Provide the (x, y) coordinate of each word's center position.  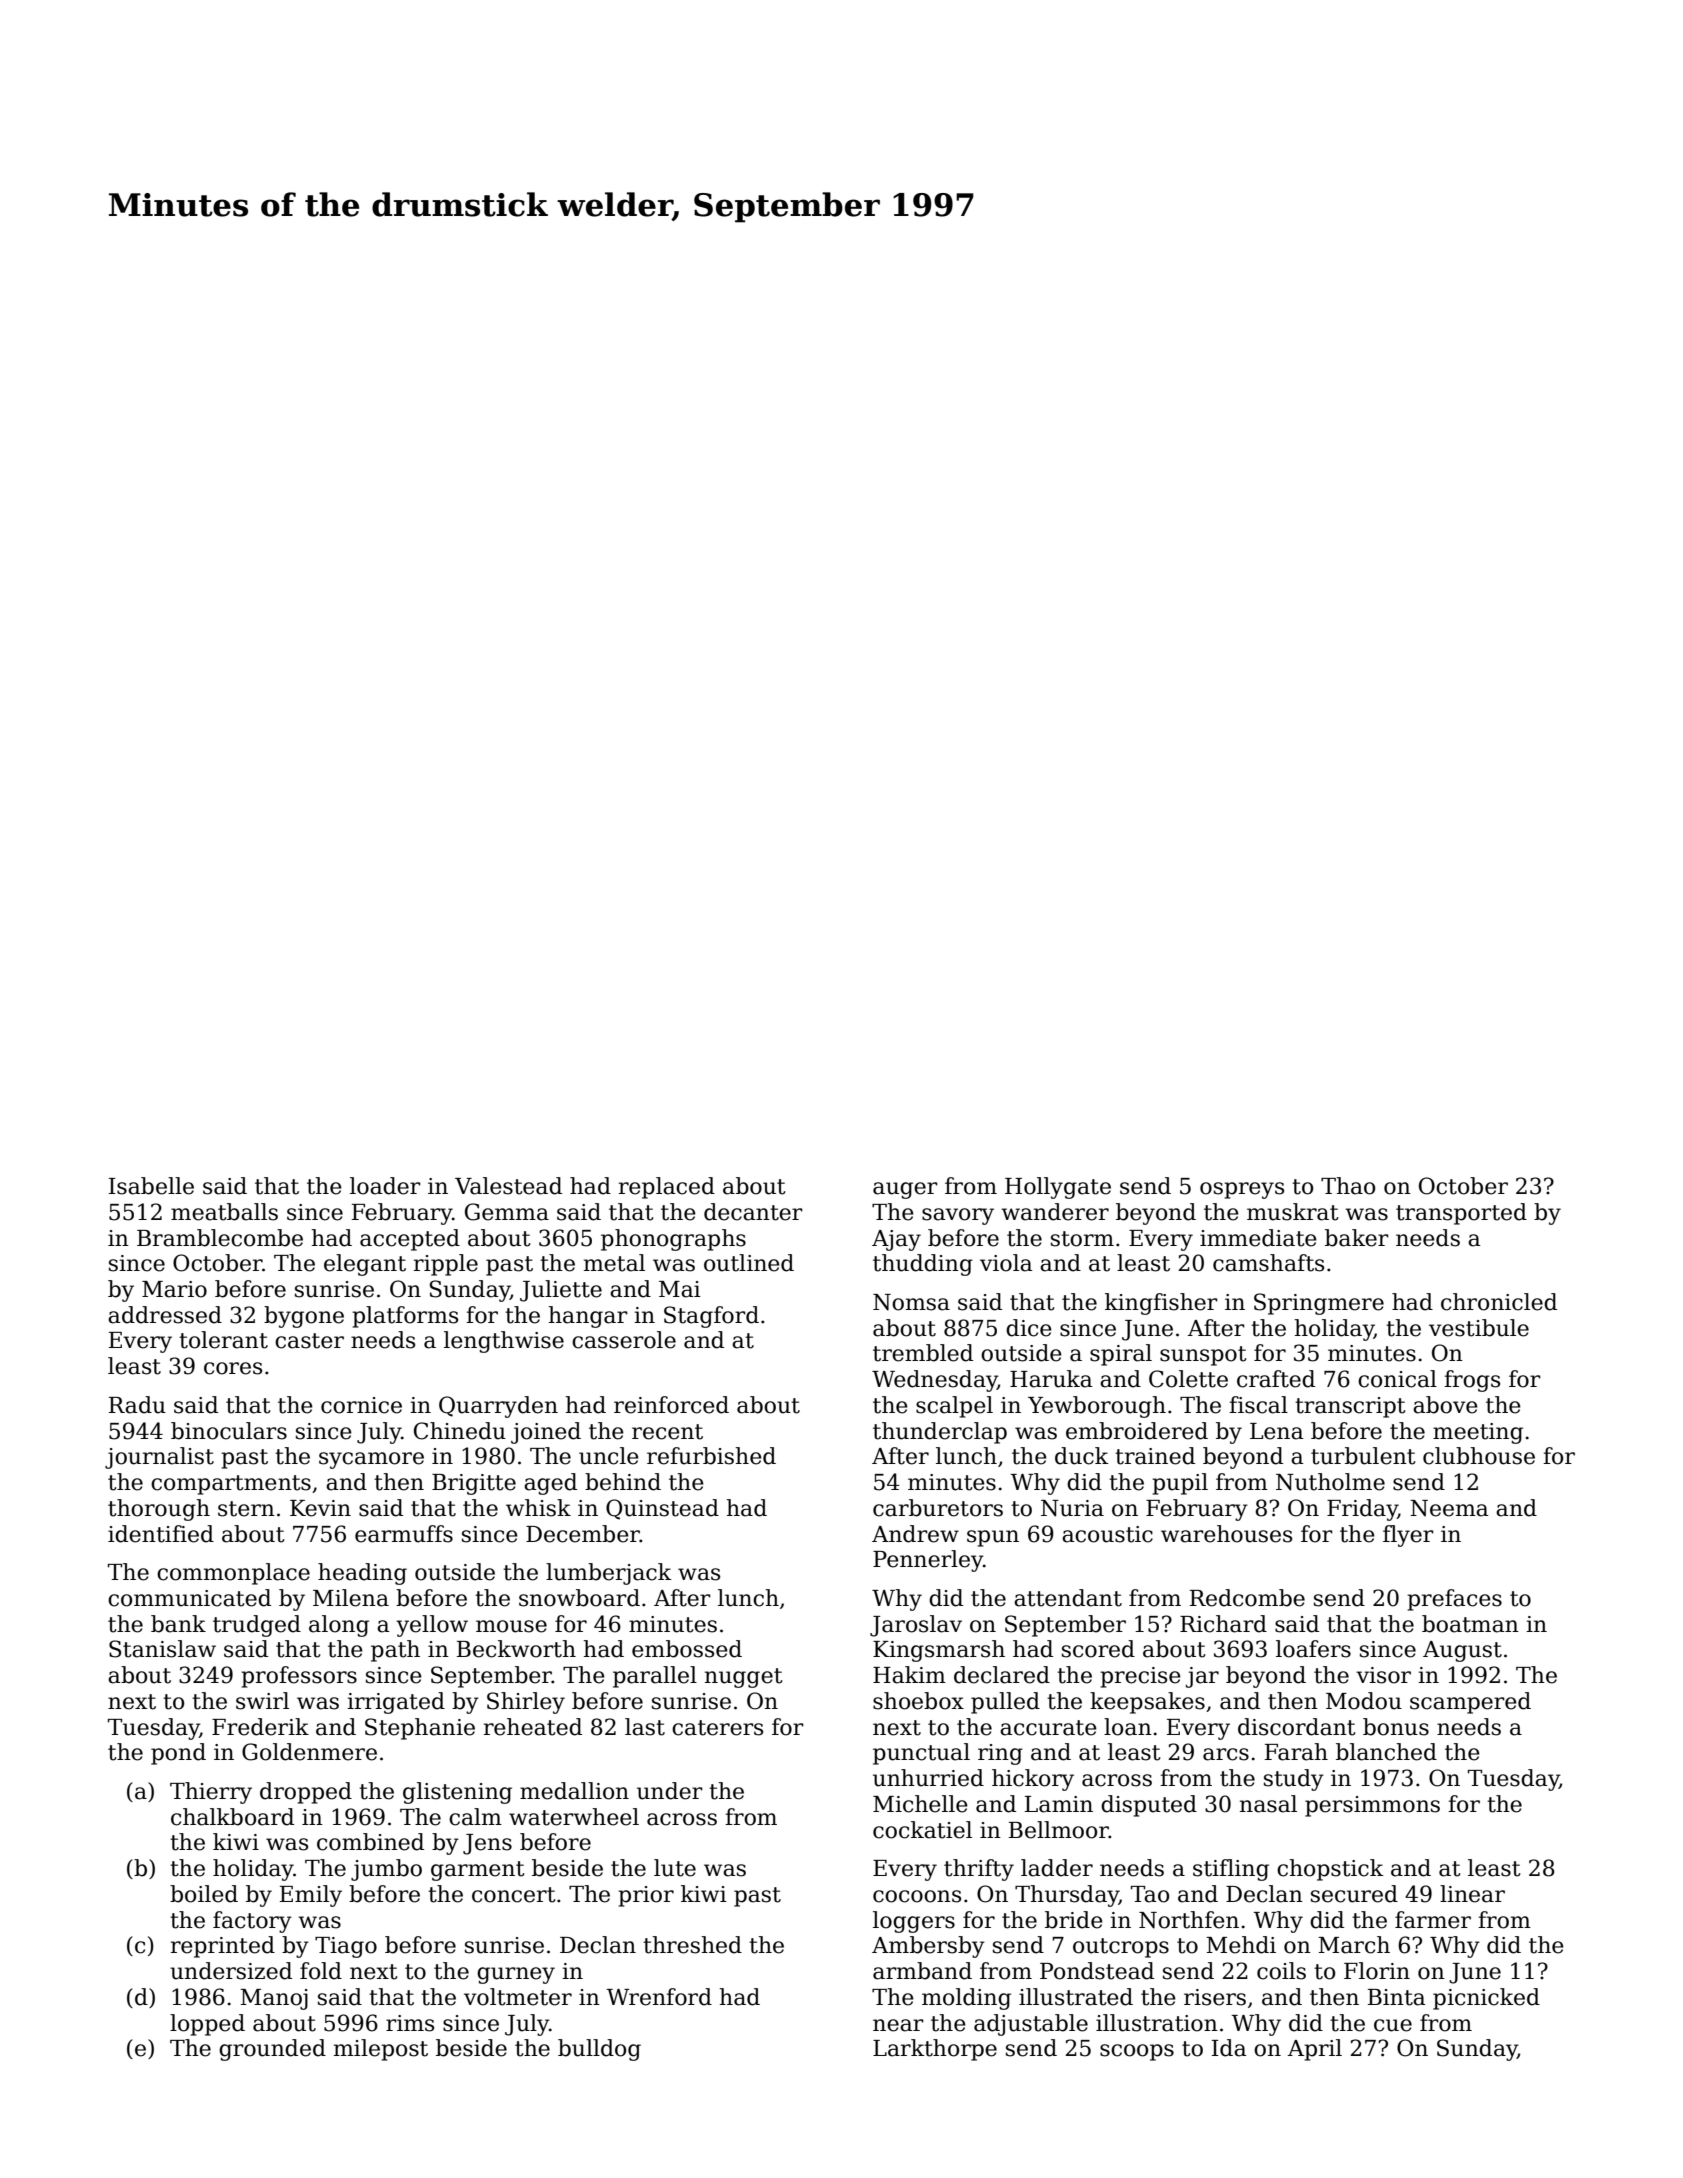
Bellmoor (1059, 1830)
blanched (1386, 1752)
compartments (231, 1485)
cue (1393, 2025)
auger (905, 1190)
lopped (207, 2025)
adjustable (1031, 2025)
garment (478, 1871)
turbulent (1363, 1456)
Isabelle (151, 1186)
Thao (1348, 1186)
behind (623, 1482)
